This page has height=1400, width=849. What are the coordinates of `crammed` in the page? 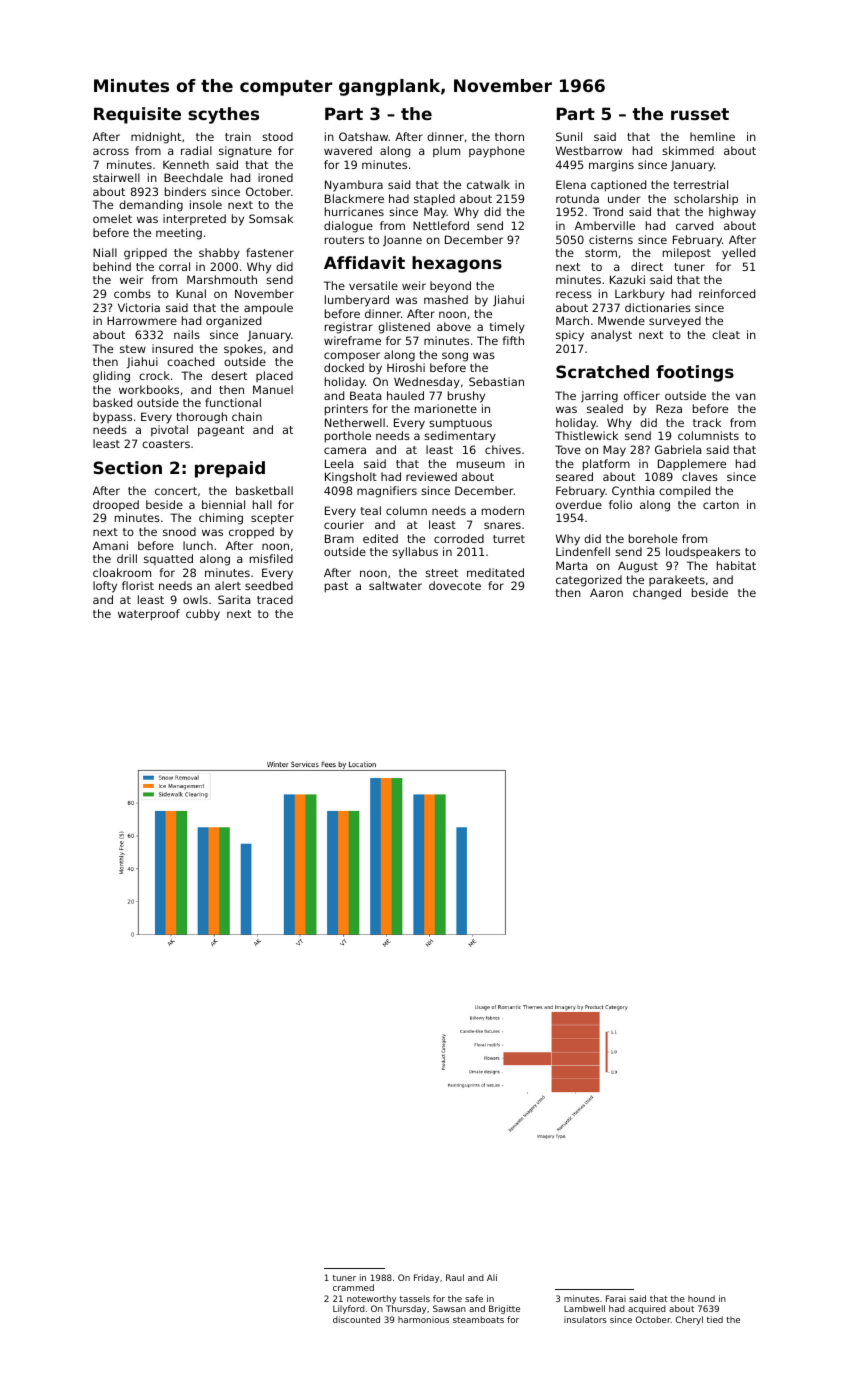 It's located at (353, 1287).
